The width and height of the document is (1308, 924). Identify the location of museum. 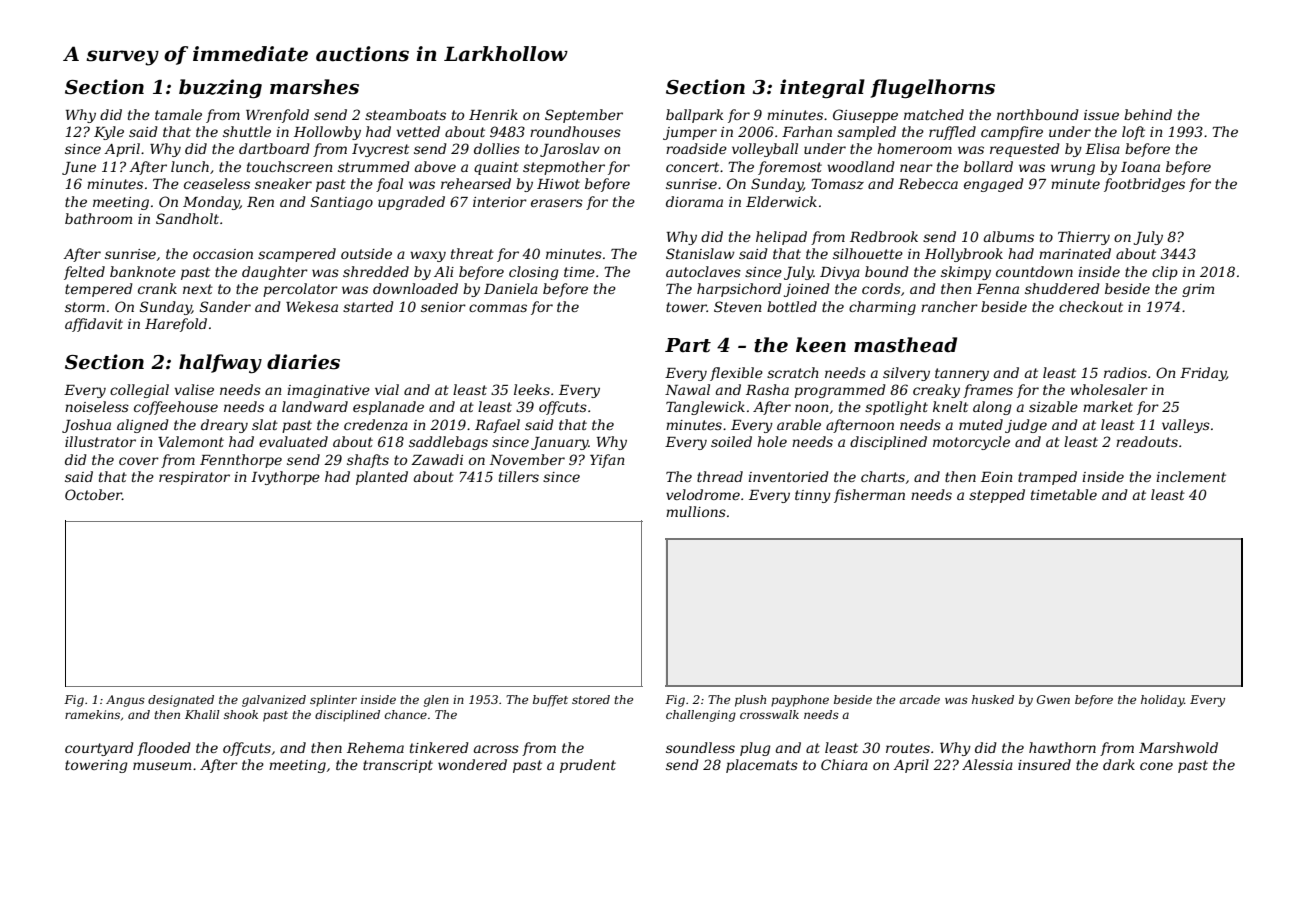
(162, 766).
